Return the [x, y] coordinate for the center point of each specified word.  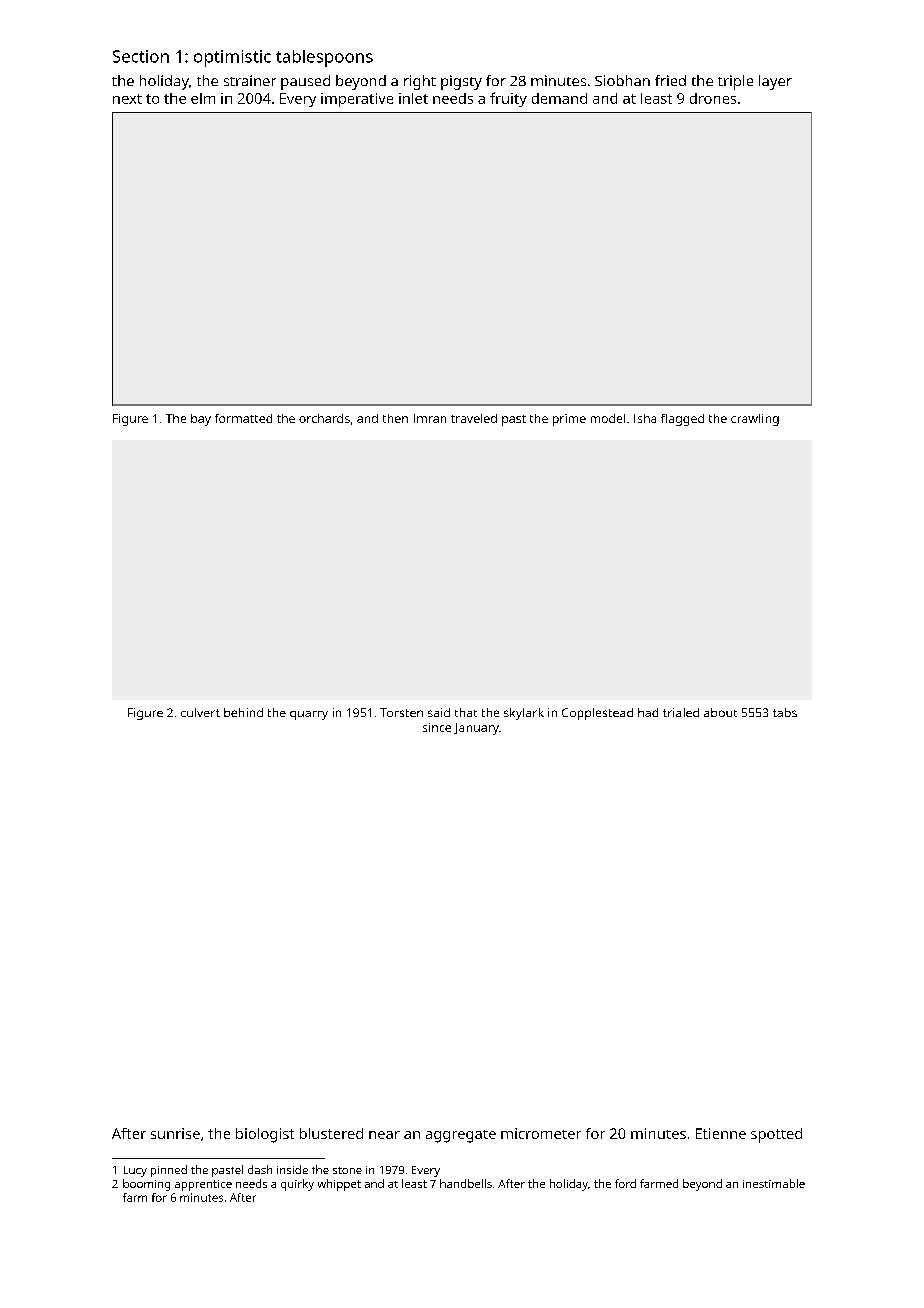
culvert [200, 712]
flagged [682, 420]
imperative [357, 100]
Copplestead [597, 714]
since [437, 727]
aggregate [461, 1136]
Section [141, 56]
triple [735, 82]
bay [201, 420]
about [720, 712]
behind [243, 712]
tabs [785, 712]
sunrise [175, 1133]
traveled [474, 418]
